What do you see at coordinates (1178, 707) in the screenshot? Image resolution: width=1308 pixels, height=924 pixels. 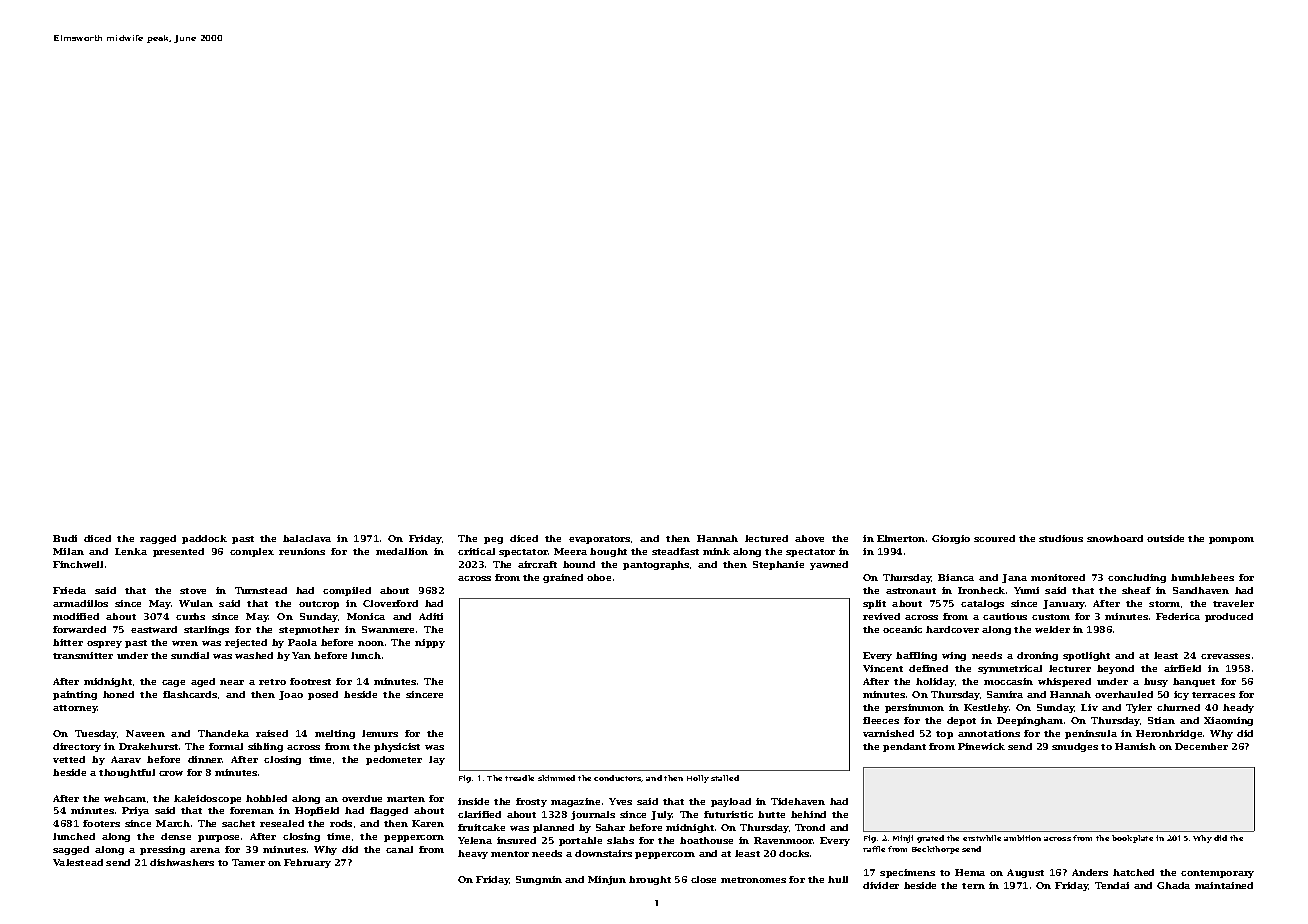 I see `churned` at bounding box center [1178, 707].
